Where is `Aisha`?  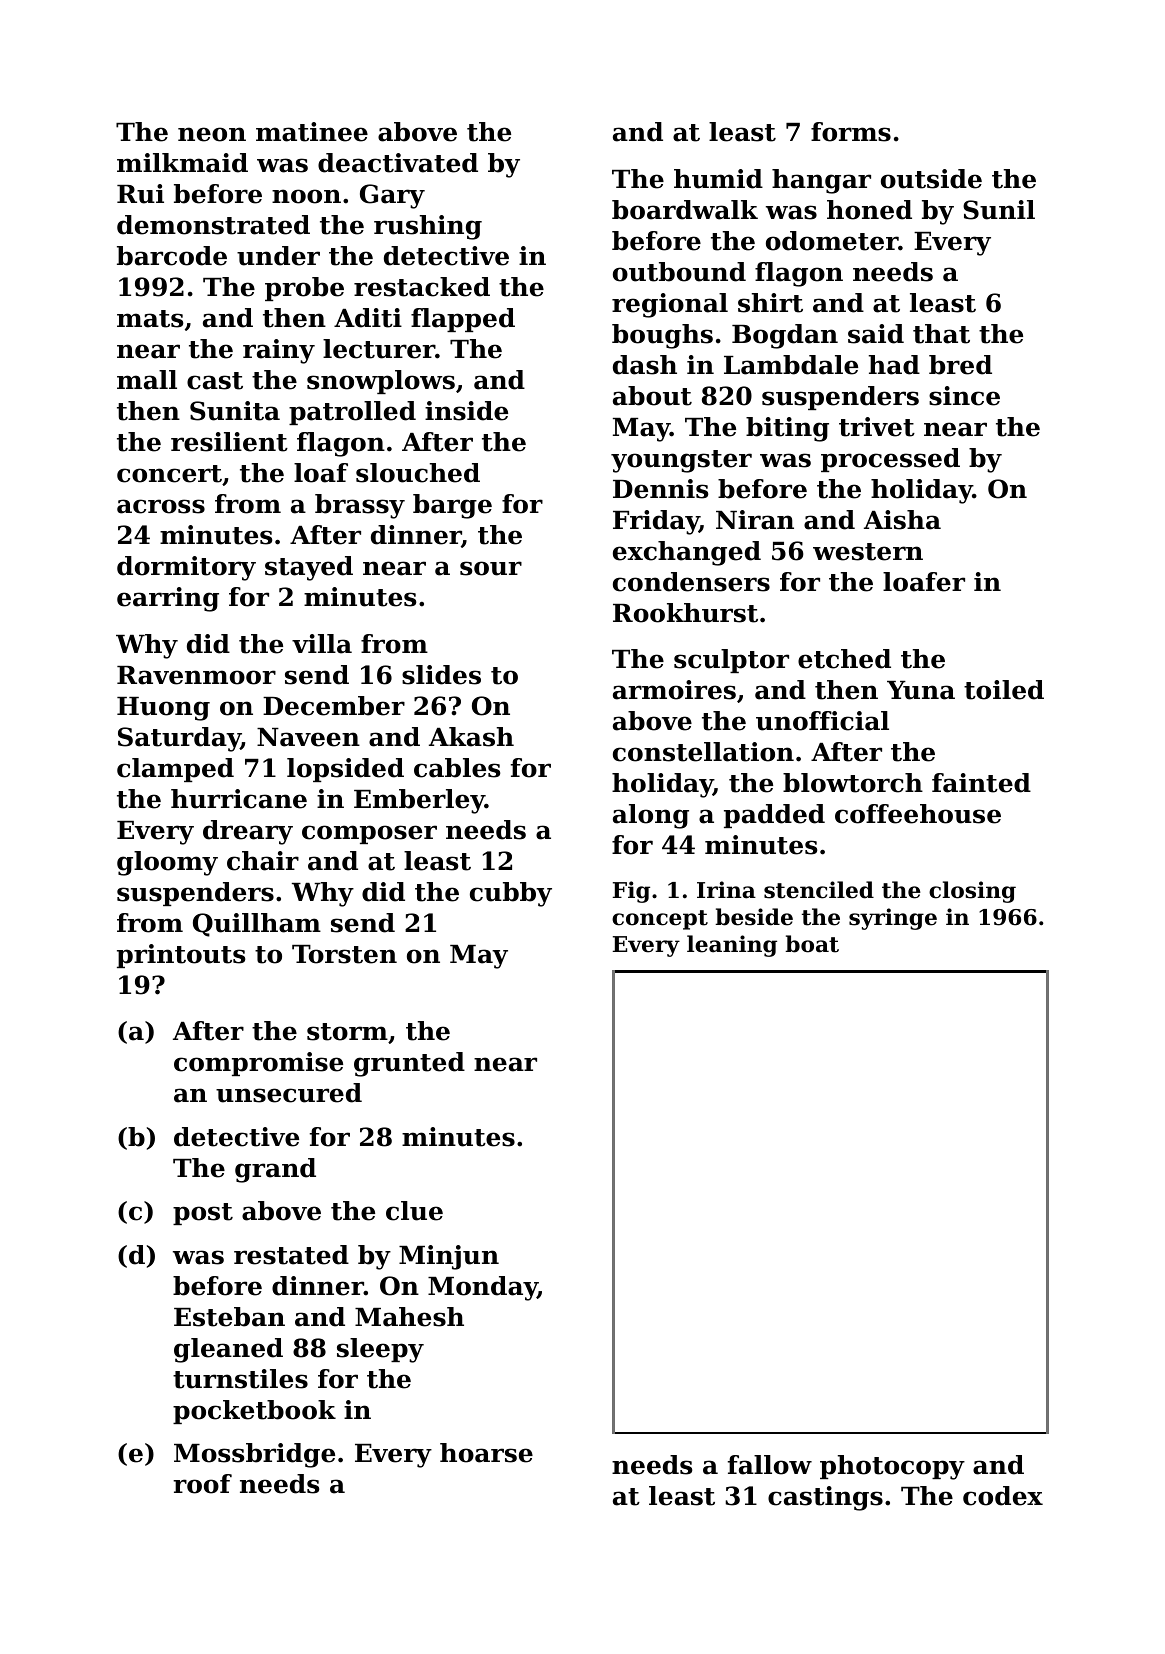 Aisha is located at coordinates (902, 520).
